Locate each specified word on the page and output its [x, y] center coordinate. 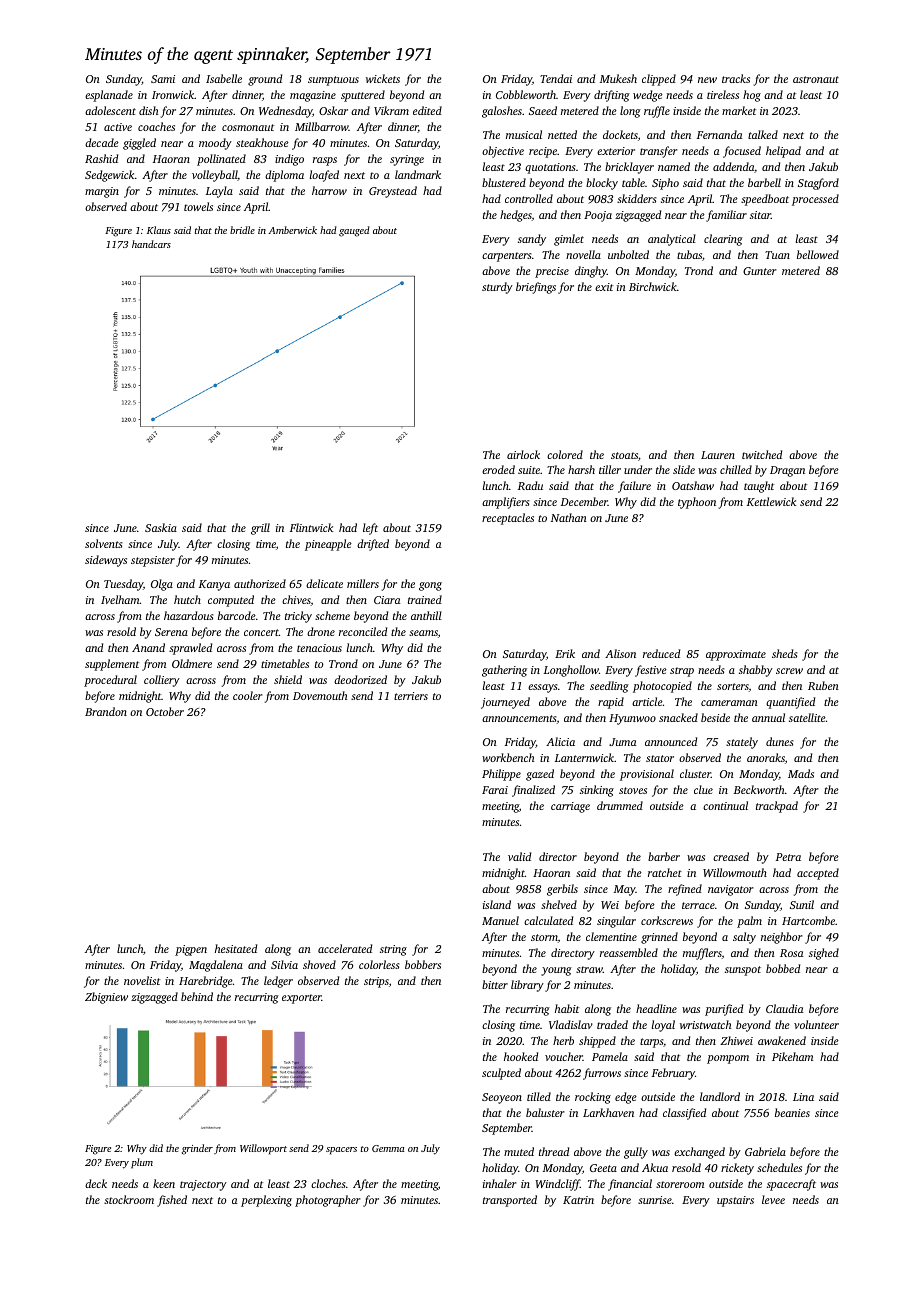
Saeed [543, 110]
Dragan [787, 471]
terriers [411, 696]
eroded [498, 469]
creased [731, 856]
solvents [103, 543]
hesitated [236, 948]
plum [142, 1163]
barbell [764, 182]
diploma [284, 176]
